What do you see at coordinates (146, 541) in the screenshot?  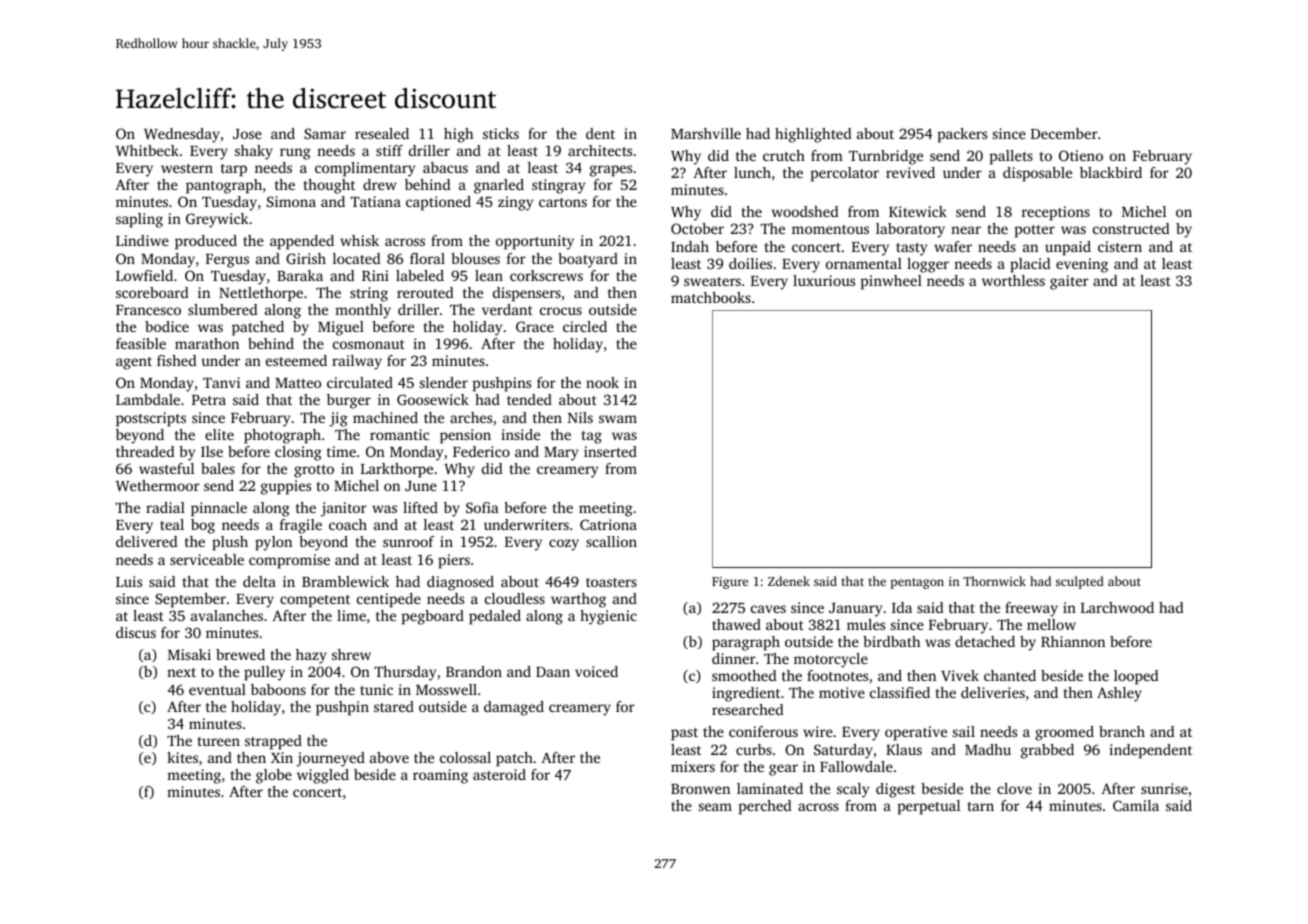 I see `delivered` at bounding box center [146, 541].
